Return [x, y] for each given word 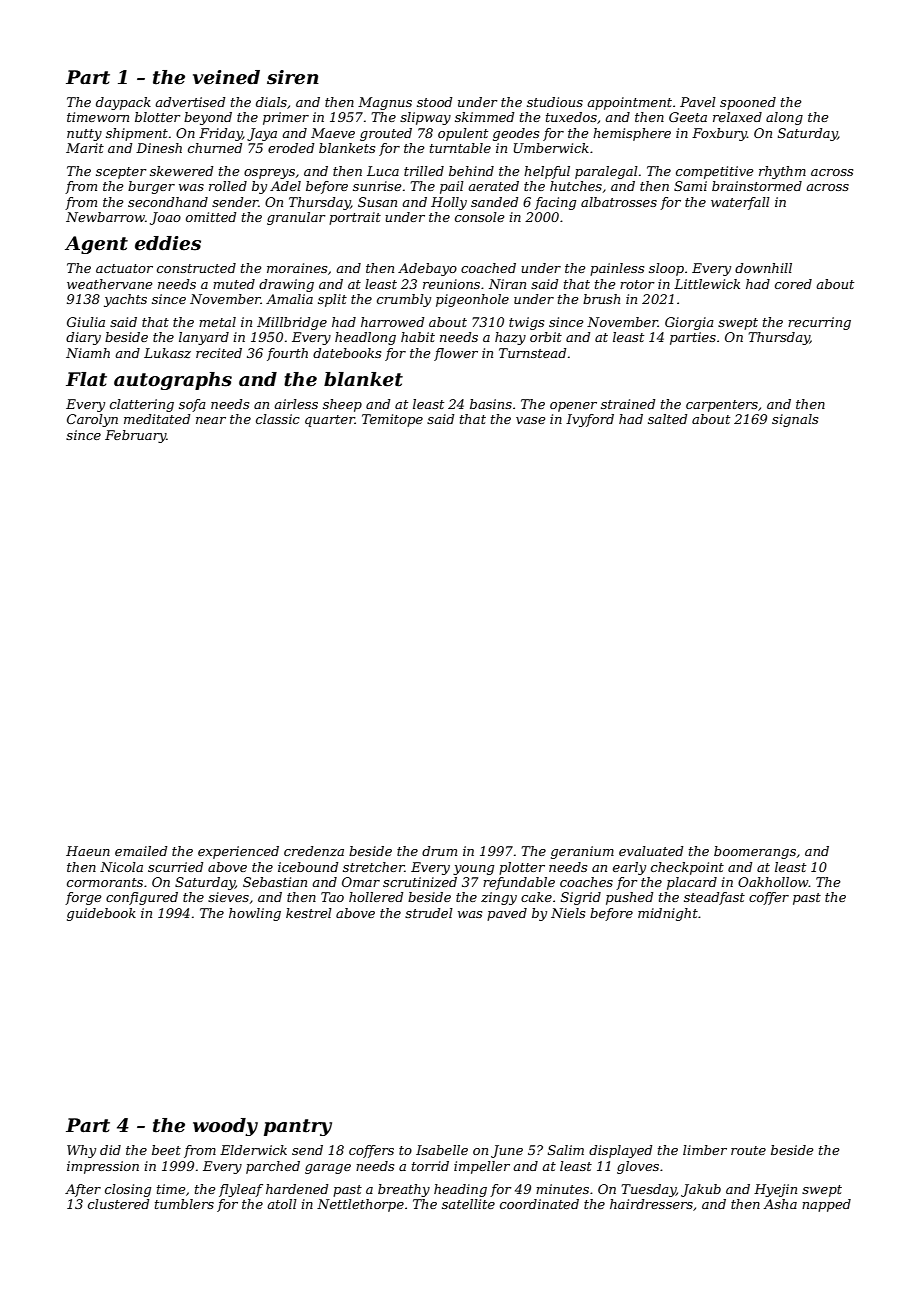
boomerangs [755, 852]
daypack [123, 103]
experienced [238, 852]
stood [434, 102]
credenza [314, 851]
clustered [118, 1204]
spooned [748, 103]
